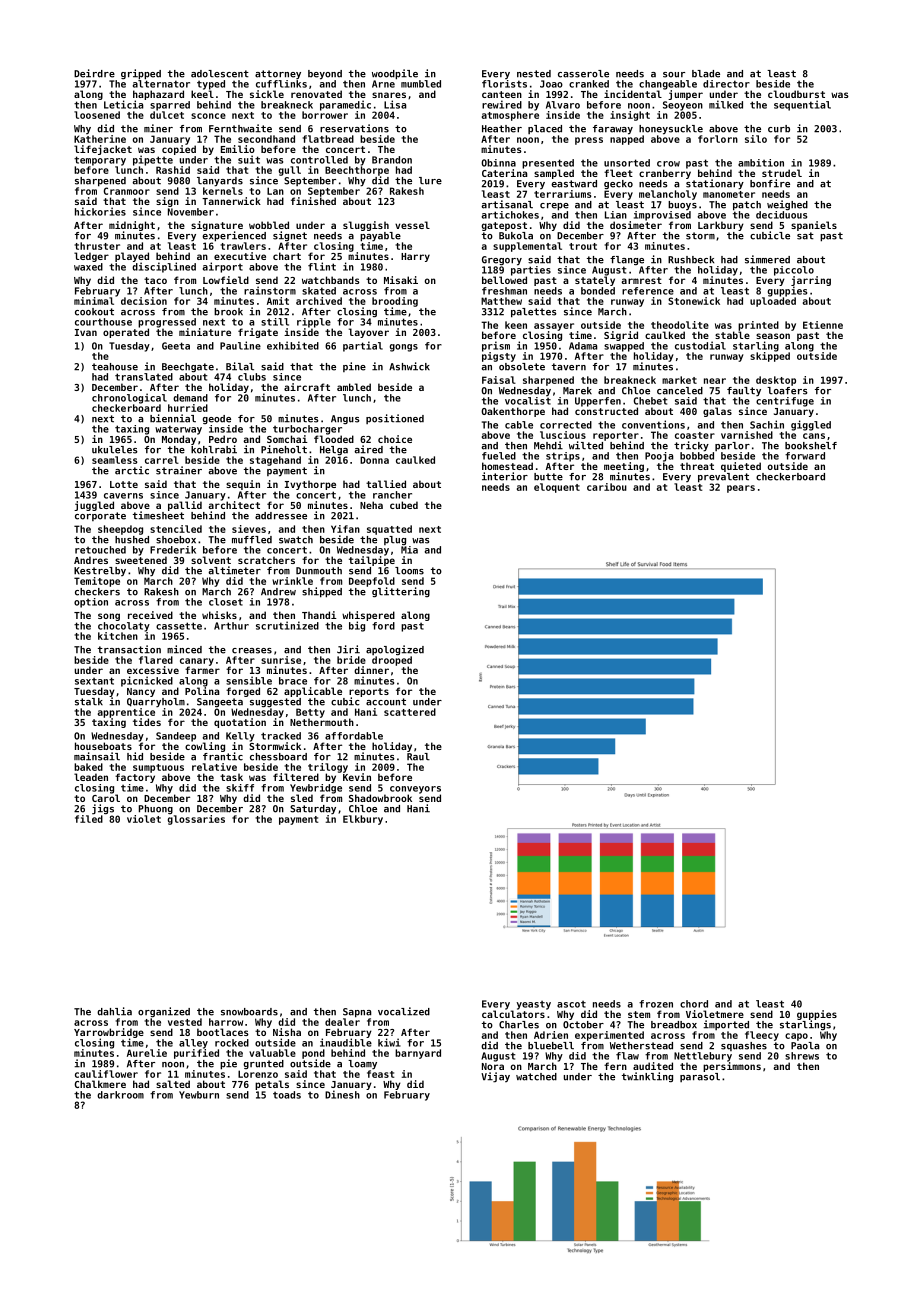 The image size is (924, 1308). What do you see at coordinates (199, 1095) in the document?
I see `Yewburn` at bounding box center [199, 1095].
